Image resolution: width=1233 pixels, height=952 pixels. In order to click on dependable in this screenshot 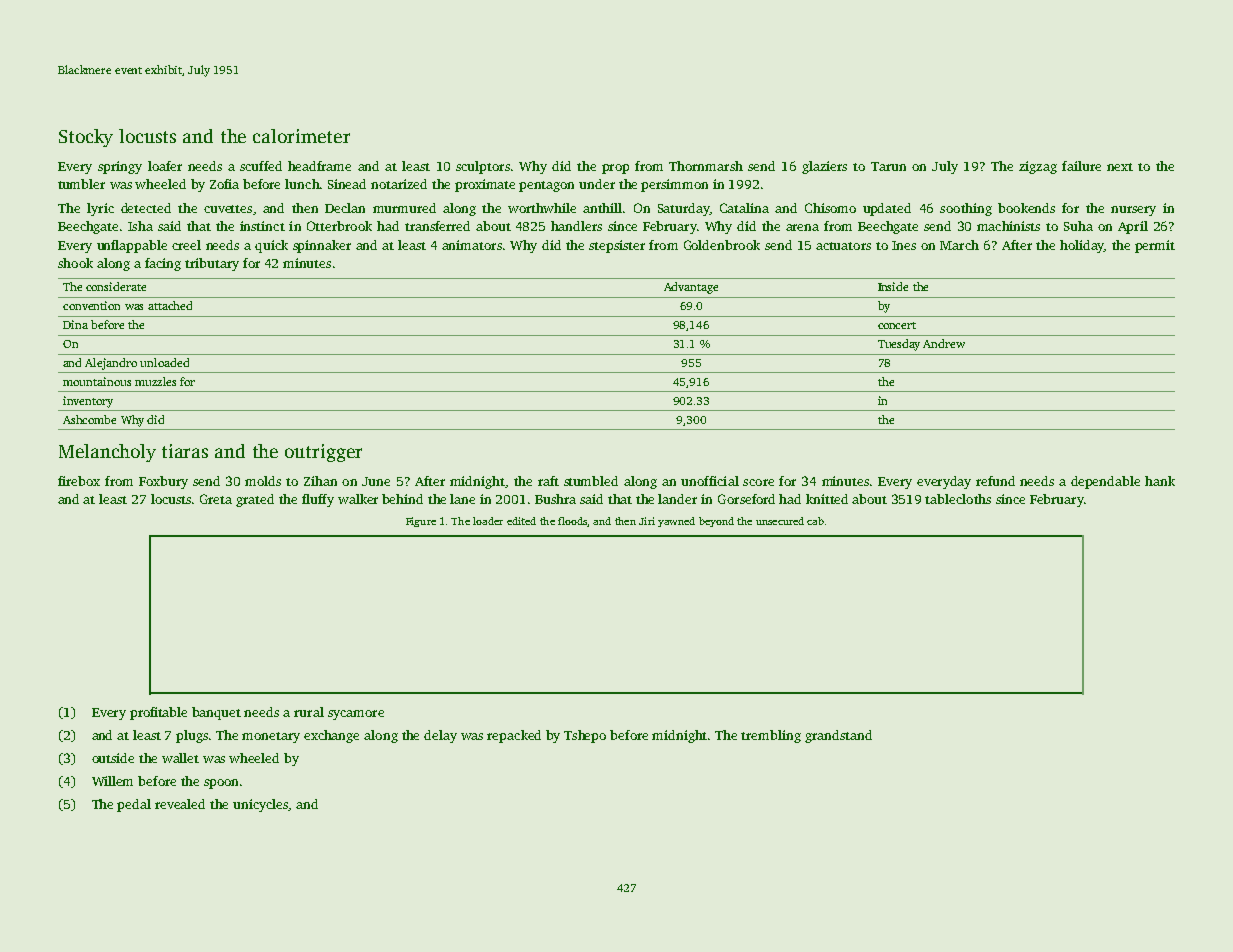, I will do `click(1105, 482)`.
